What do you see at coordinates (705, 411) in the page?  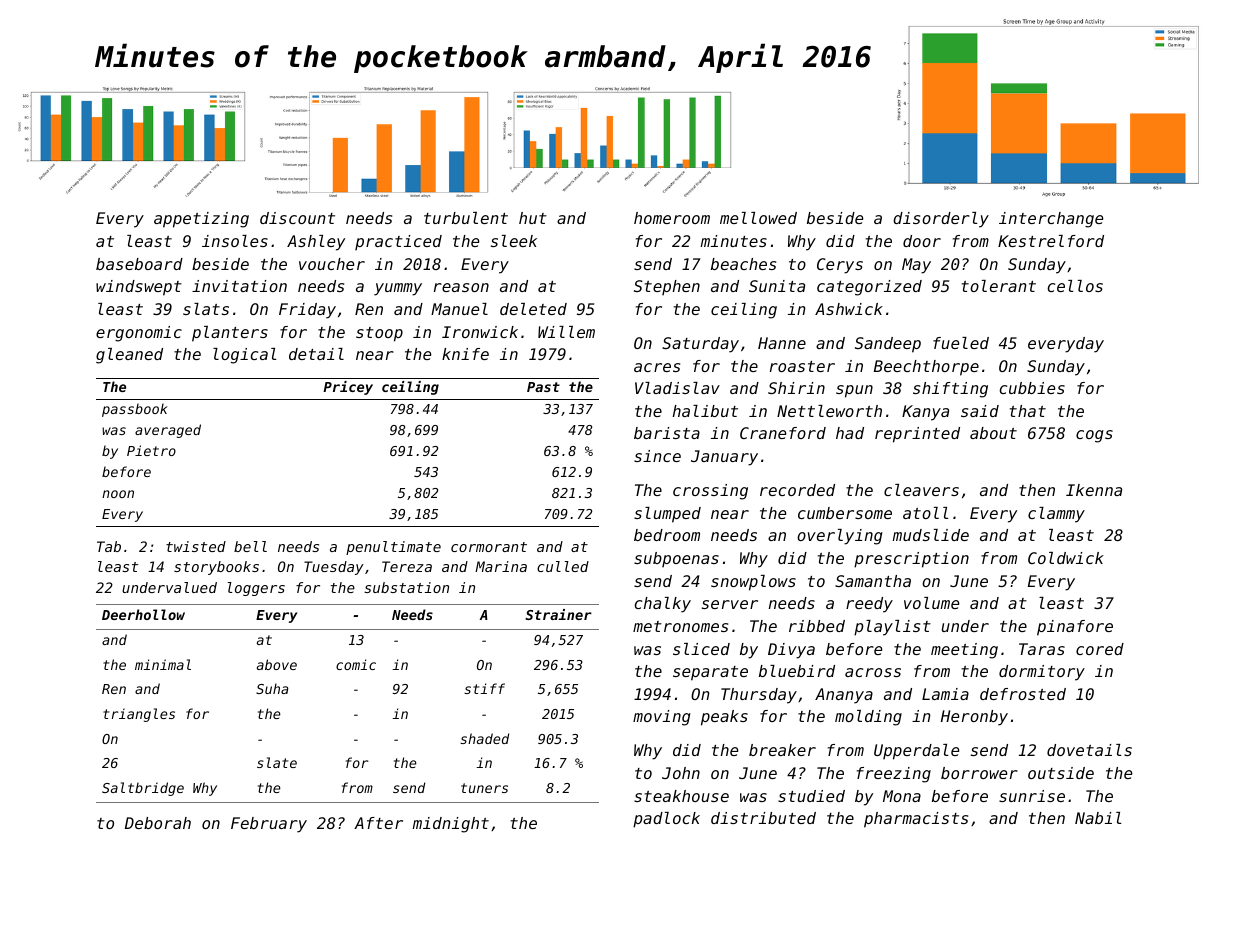 I see `halibut` at bounding box center [705, 411].
